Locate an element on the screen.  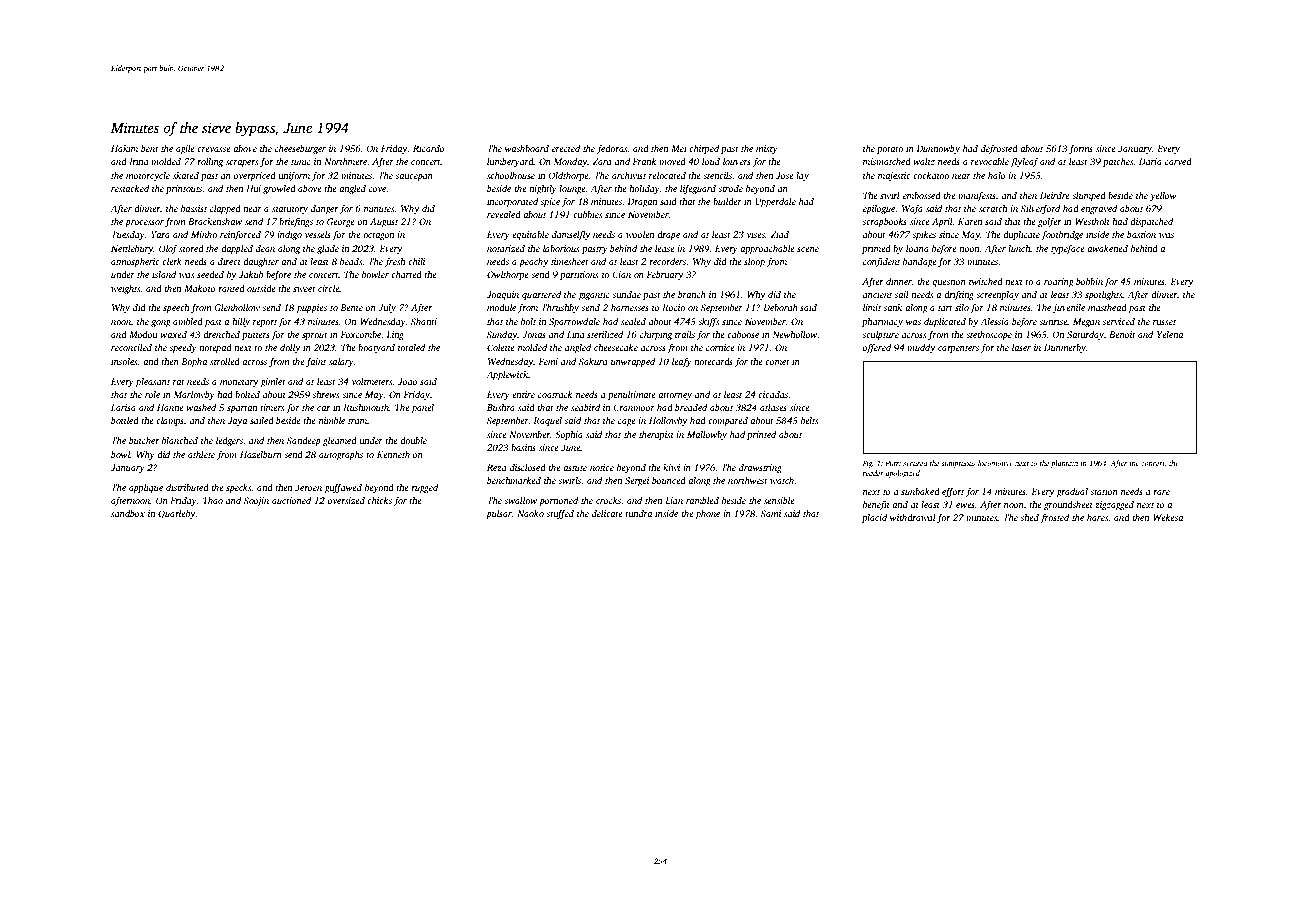
dappled is located at coordinates (237, 249).
